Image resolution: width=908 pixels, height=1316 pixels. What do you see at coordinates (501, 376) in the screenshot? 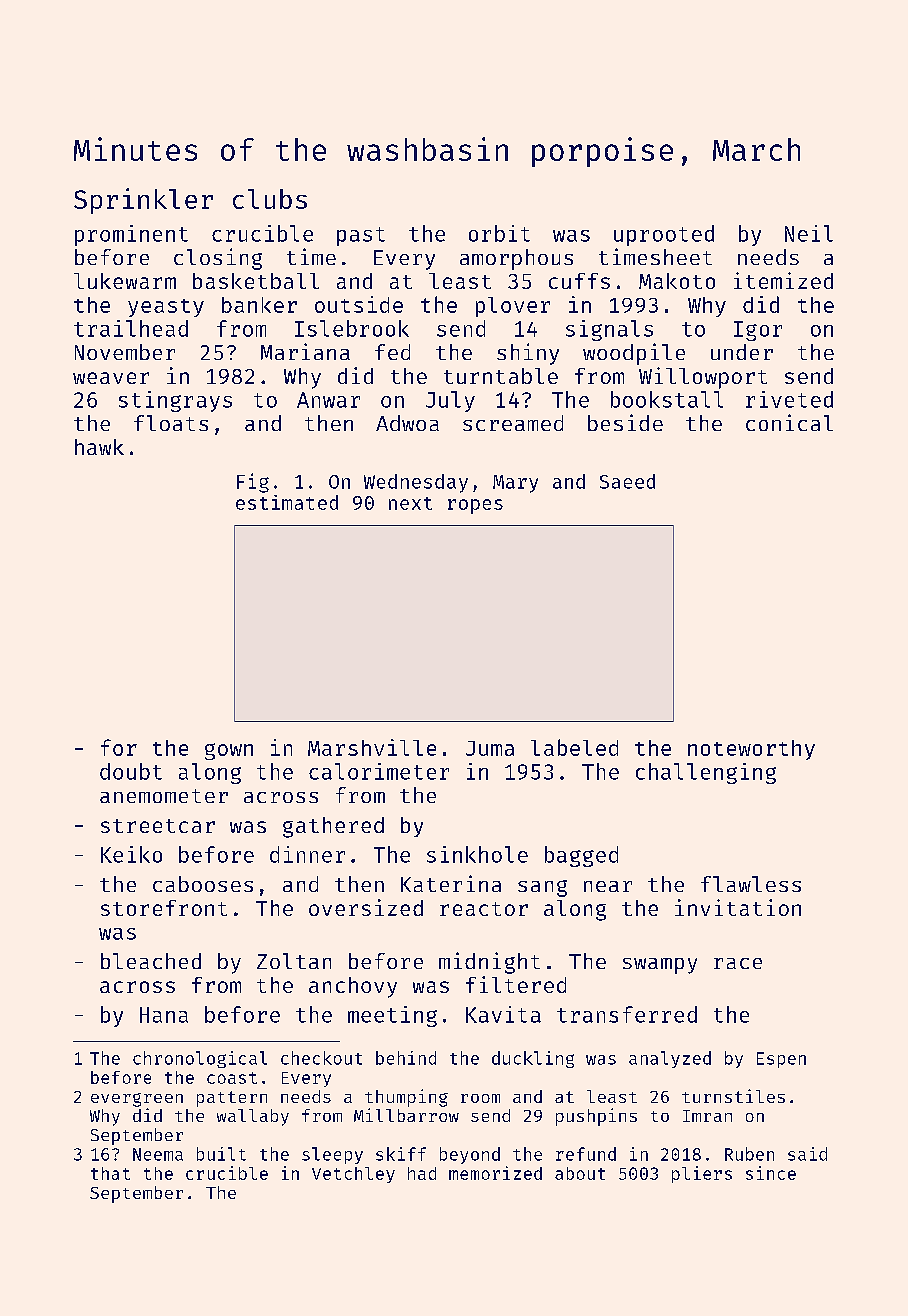
I see `turntable` at bounding box center [501, 376].
